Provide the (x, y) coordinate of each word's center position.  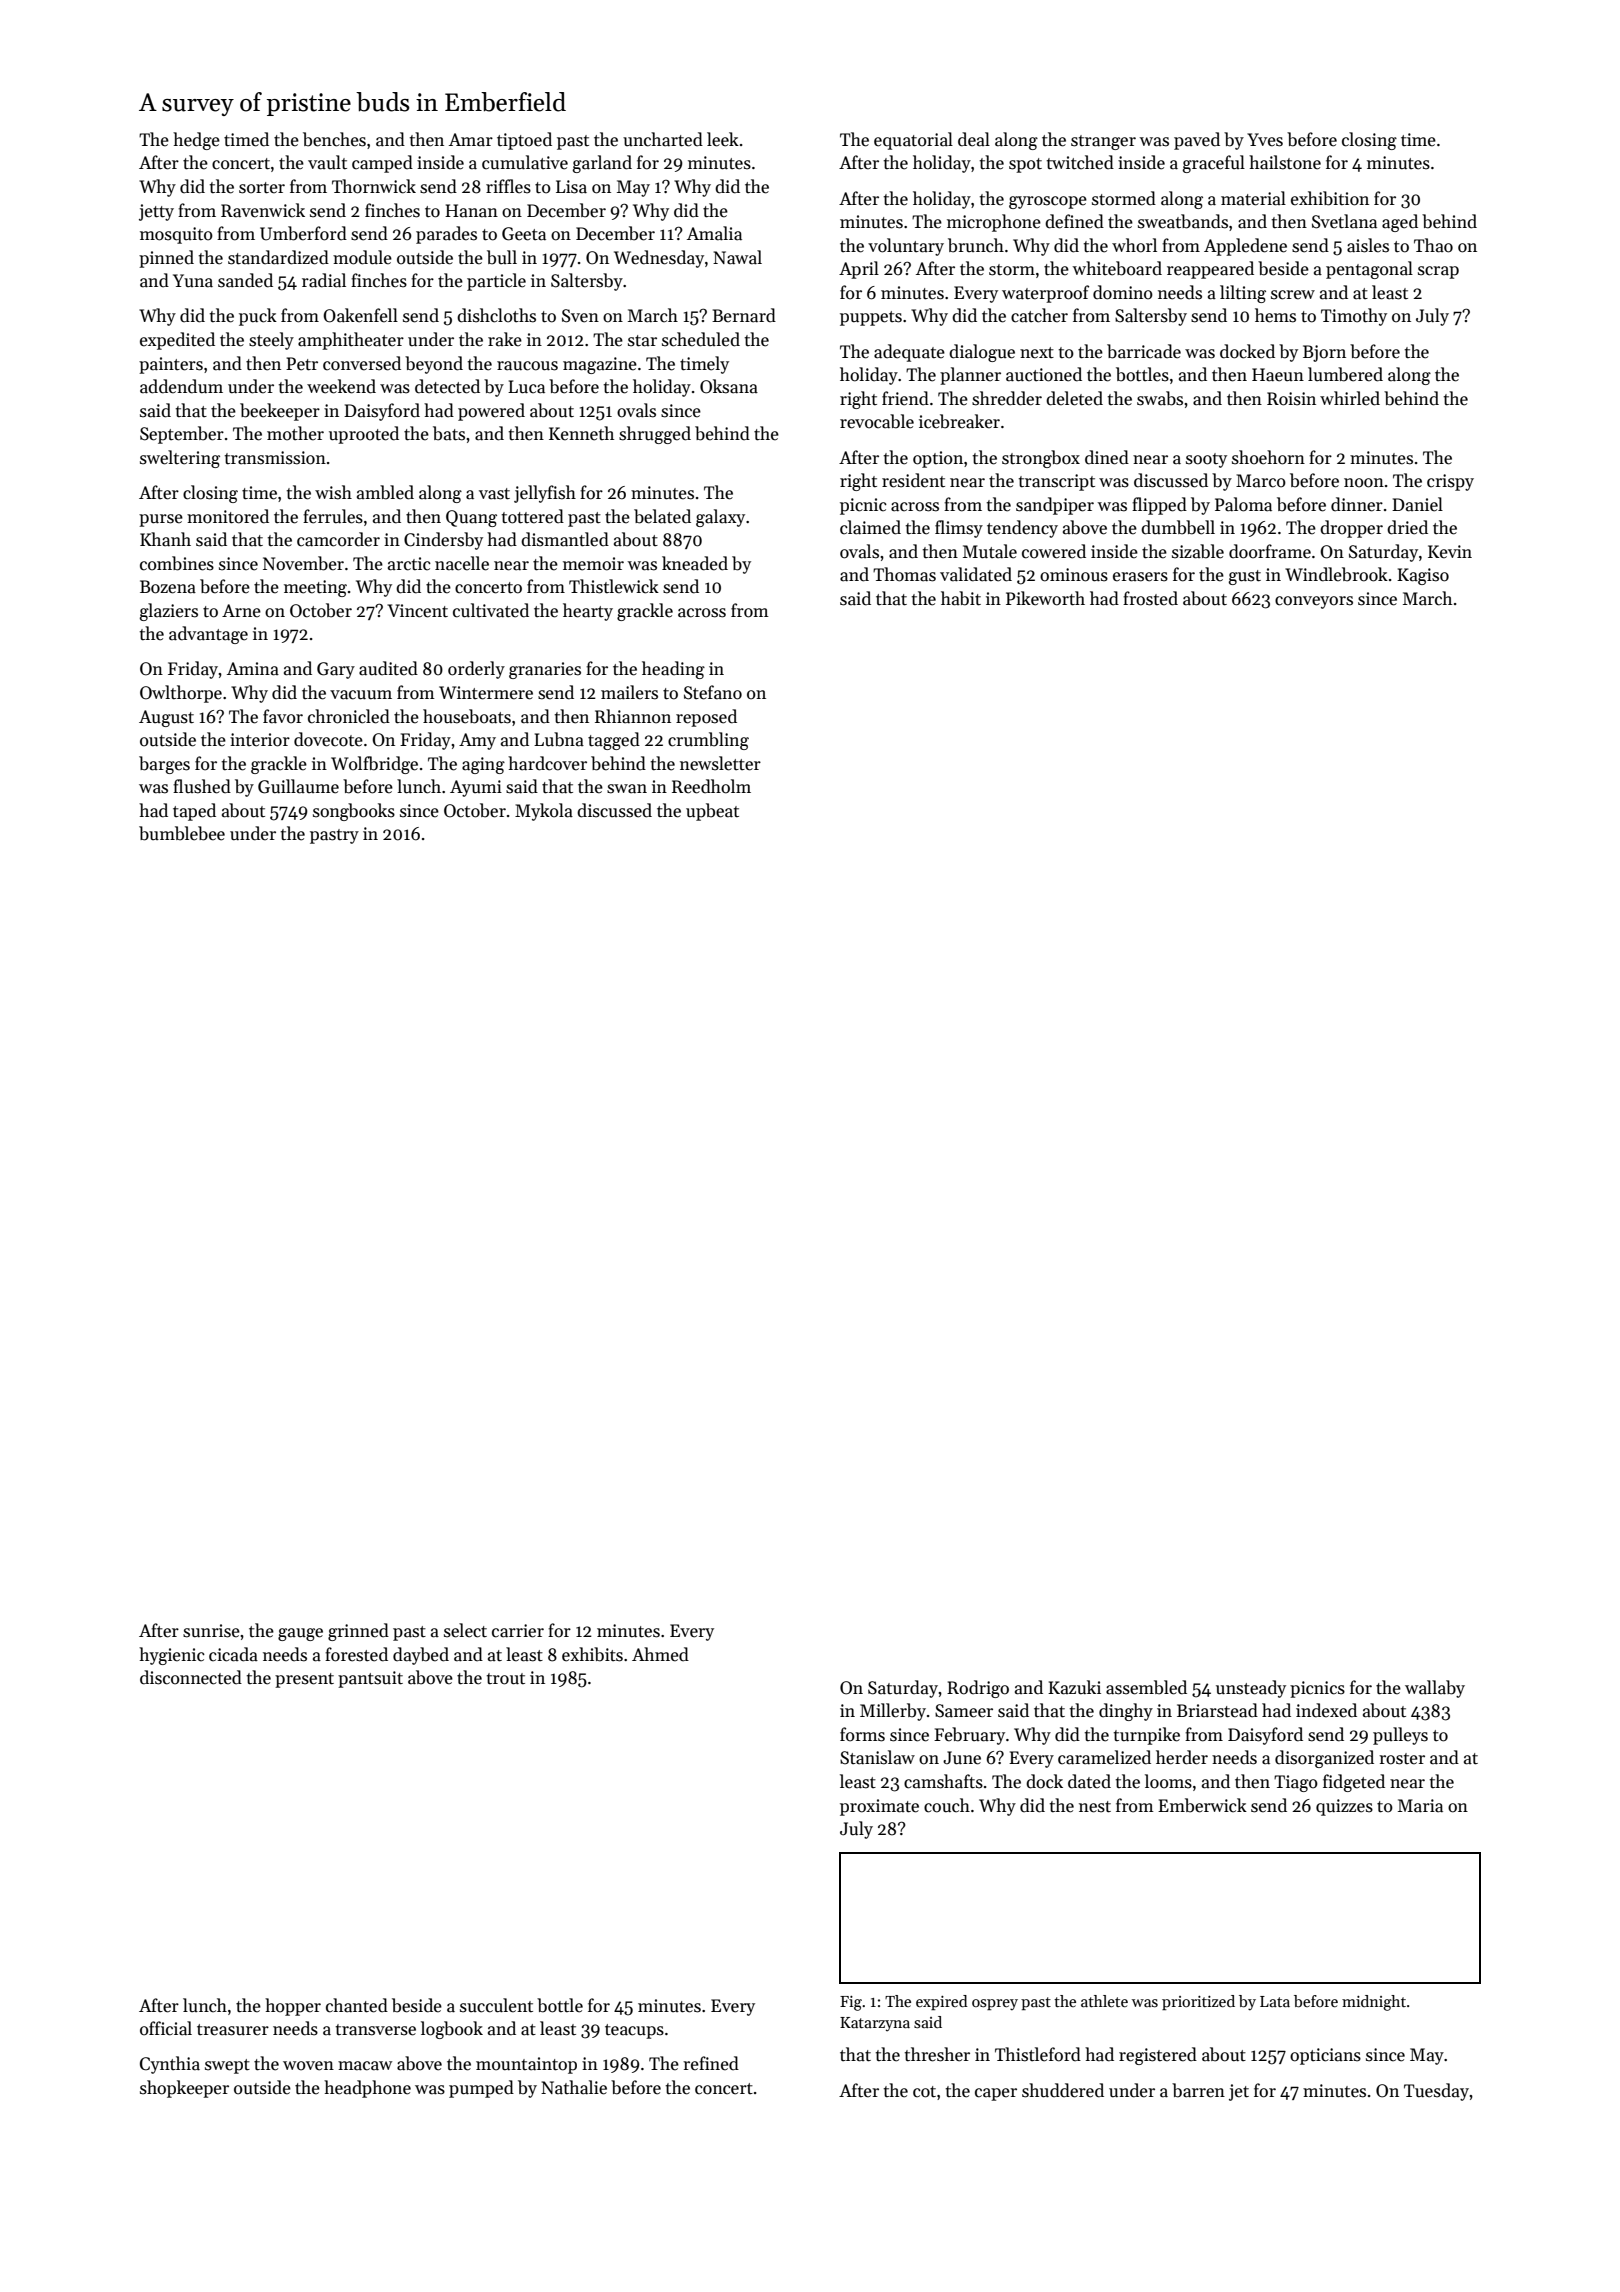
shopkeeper (184, 2089)
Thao (1433, 245)
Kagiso (1423, 576)
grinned (358, 1632)
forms (862, 1734)
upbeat (712, 812)
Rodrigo (978, 1689)
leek (723, 139)
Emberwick (1202, 1805)
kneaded (695, 563)
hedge (196, 141)
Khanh (165, 539)
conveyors (1314, 602)
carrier (518, 1631)
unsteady (1251, 1689)
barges (164, 765)
